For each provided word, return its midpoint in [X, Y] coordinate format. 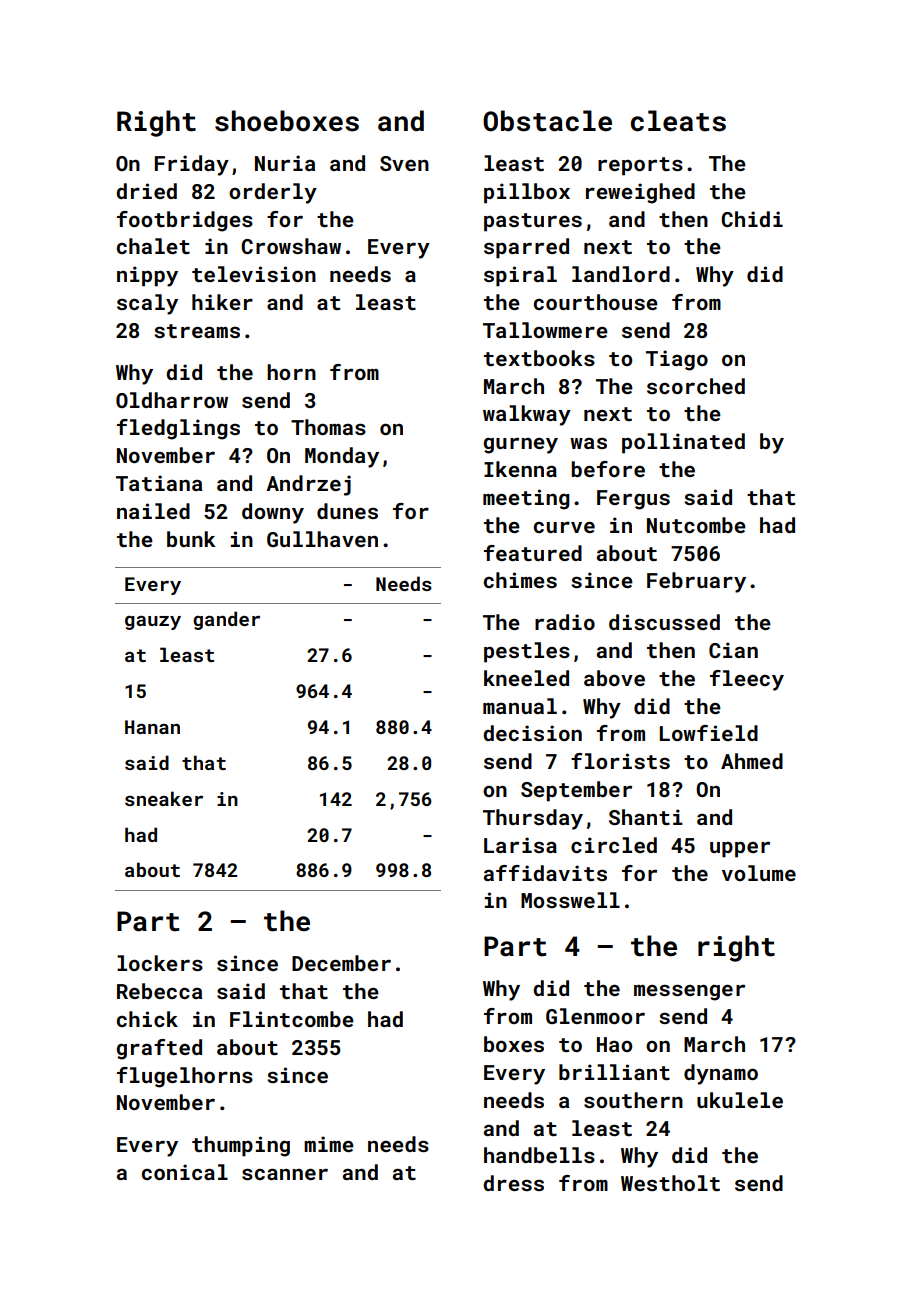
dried [146, 191]
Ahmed [752, 761]
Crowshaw [291, 246]
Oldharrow [172, 400]
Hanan [152, 727]
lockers [160, 963]
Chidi [752, 219]
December [341, 963]
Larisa [520, 845]
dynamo [721, 1074]
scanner [285, 1174]
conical [185, 1172]
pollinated [683, 443]
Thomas [328, 427]
